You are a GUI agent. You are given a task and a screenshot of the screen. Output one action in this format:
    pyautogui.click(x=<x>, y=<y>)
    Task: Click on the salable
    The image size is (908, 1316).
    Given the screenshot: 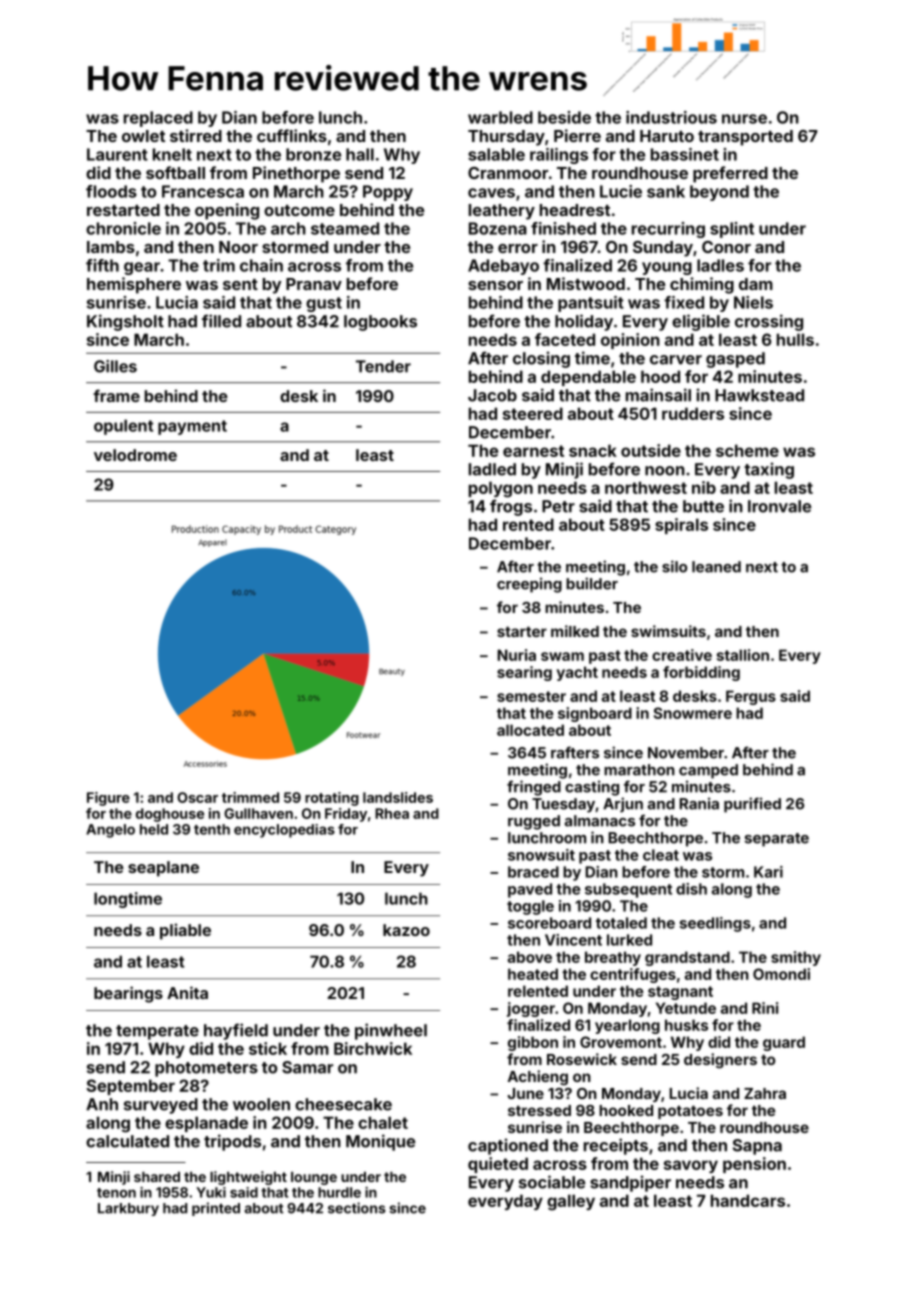 What is the action you would take?
    pyautogui.click(x=496, y=154)
